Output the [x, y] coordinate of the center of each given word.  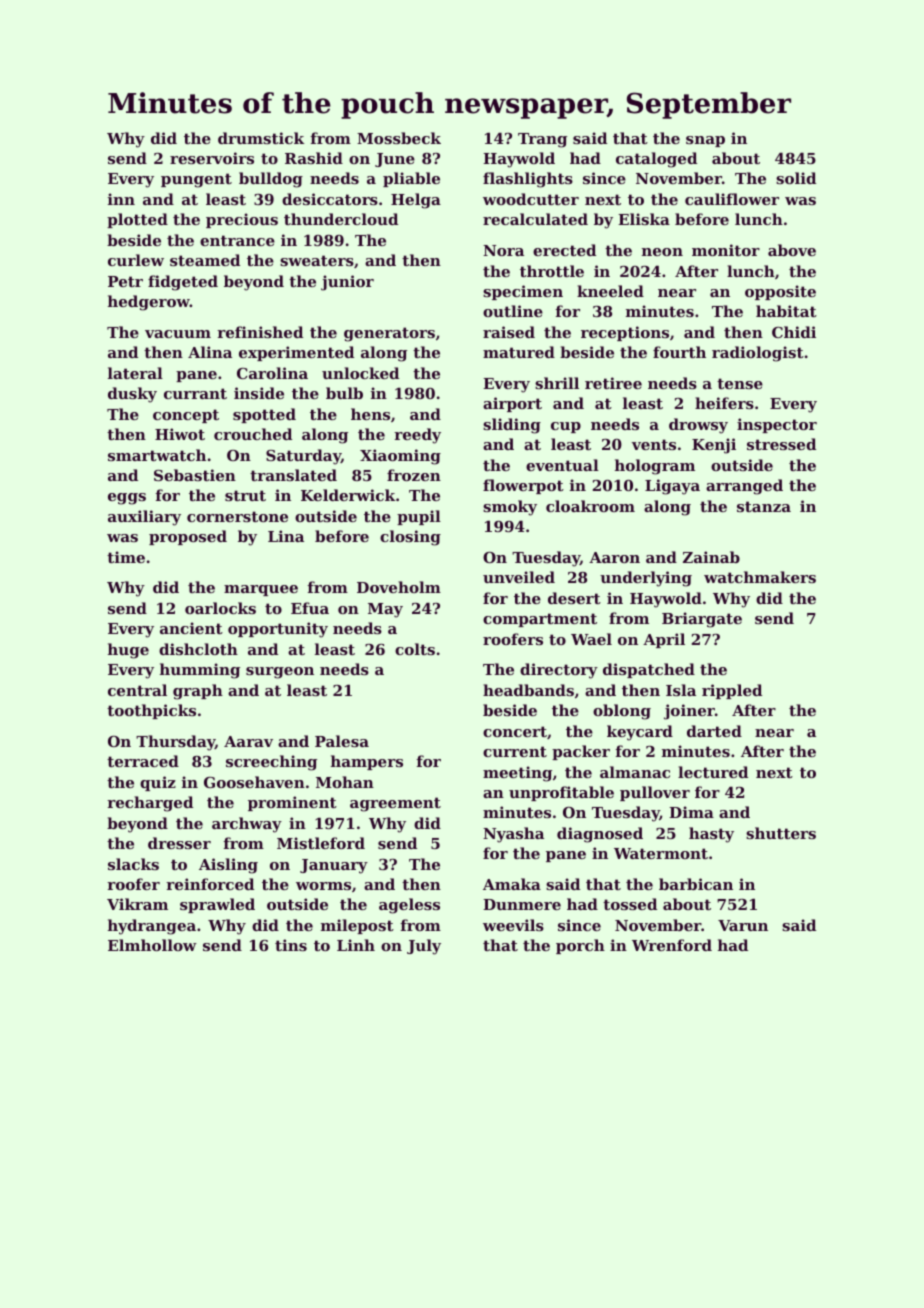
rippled [732, 691]
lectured [713, 772]
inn [121, 199]
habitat [786, 311]
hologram [655, 467]
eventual [562, 465]
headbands [528, 690]
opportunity [278, 630]
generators [389, 334]
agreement [395, 804]
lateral [135, 373]
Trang [542, 140]
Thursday [175, 743]
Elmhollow [152, 945]
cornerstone [237, 516]
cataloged [656, 160]
